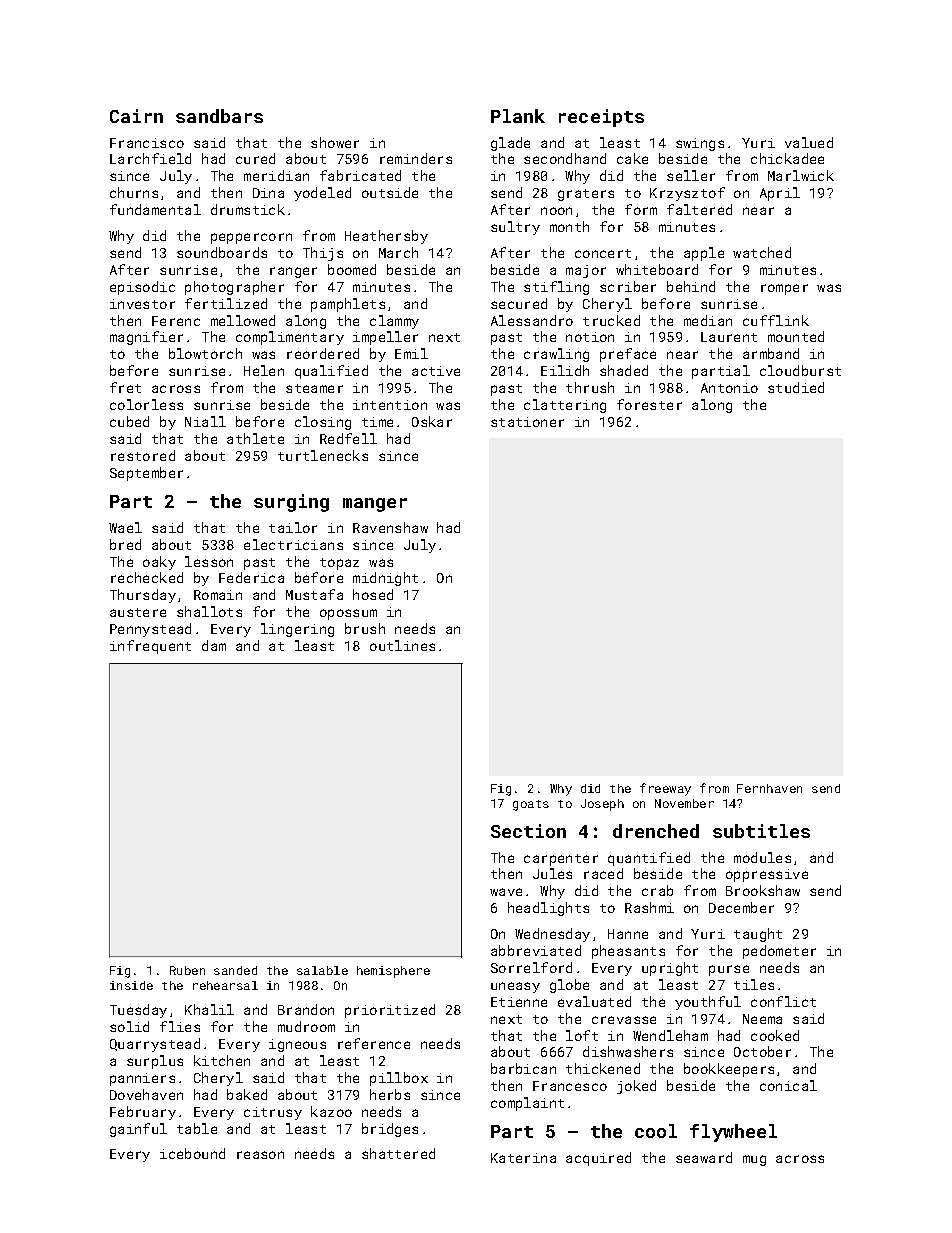  Describe the element at coordinates (136, 116) in the screenshot. I see `Cairn` at that location.
